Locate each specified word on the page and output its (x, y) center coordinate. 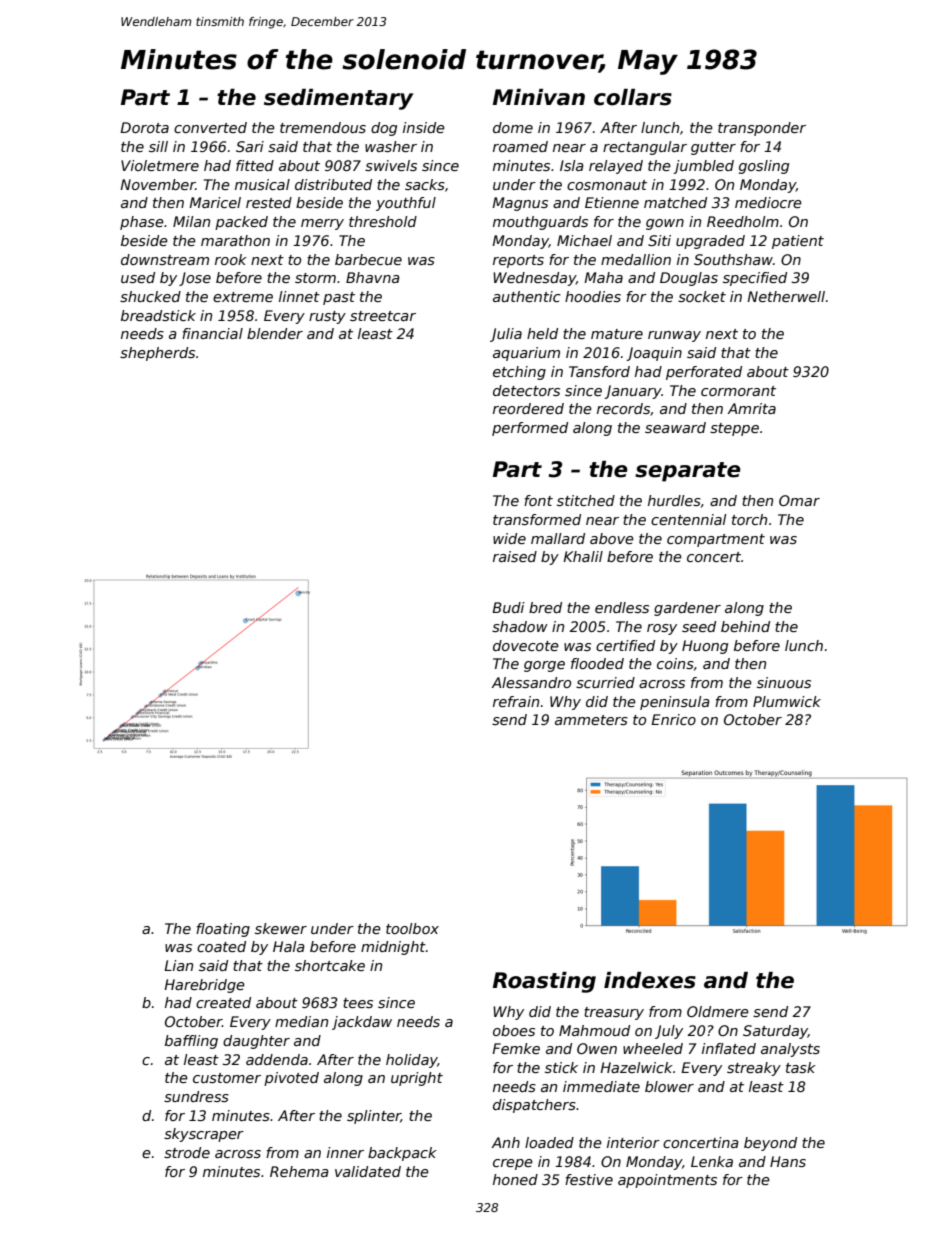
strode (187, 1152)
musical (262, 184)
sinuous (784, 682)
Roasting (544, 982)
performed (530, 429)
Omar (799, 500)
